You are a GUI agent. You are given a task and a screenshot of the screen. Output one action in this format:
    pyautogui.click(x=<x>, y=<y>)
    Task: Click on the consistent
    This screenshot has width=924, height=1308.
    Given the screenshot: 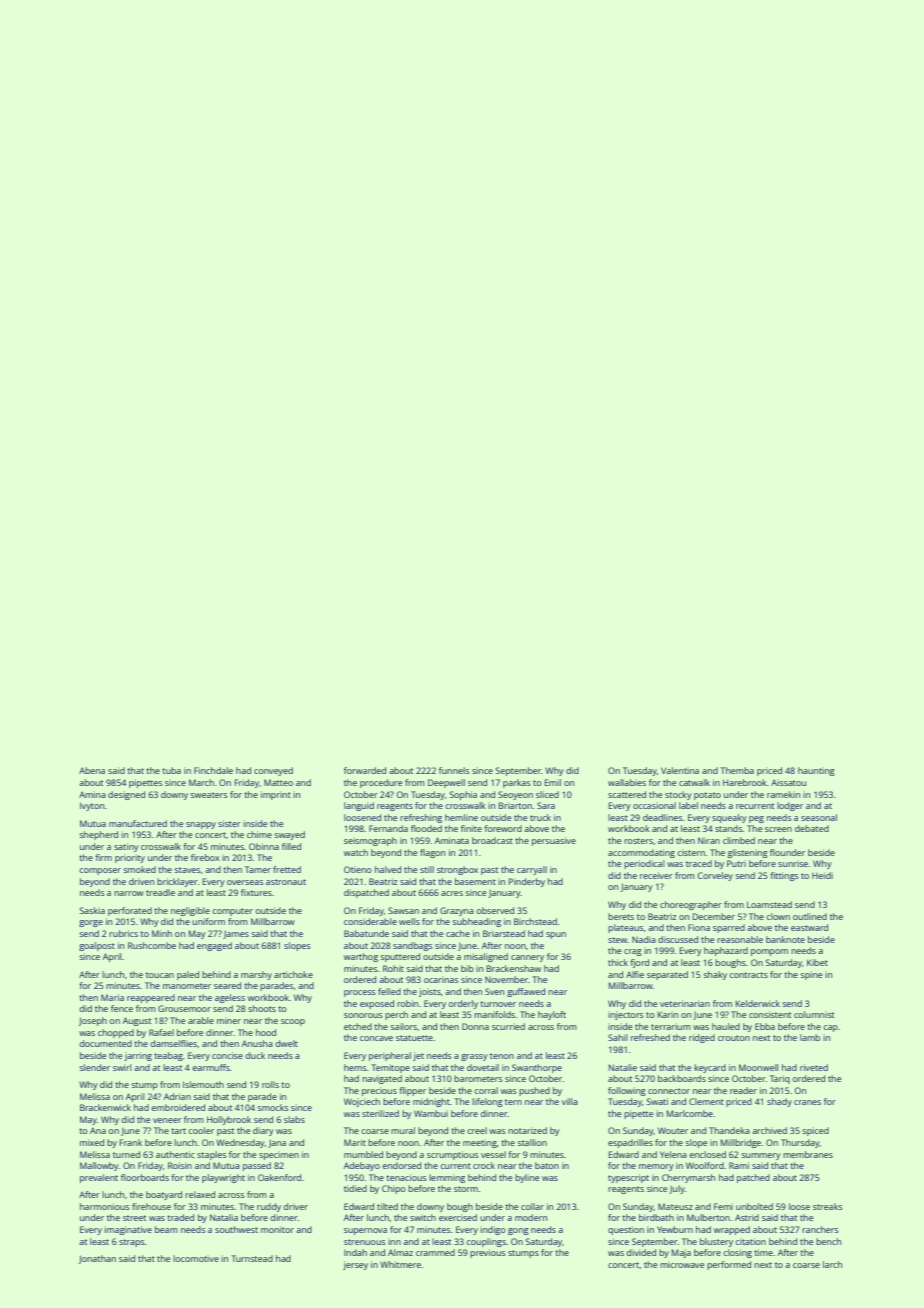 What is the action you would take?
    pyautogui.click(x=770, y=1014)
